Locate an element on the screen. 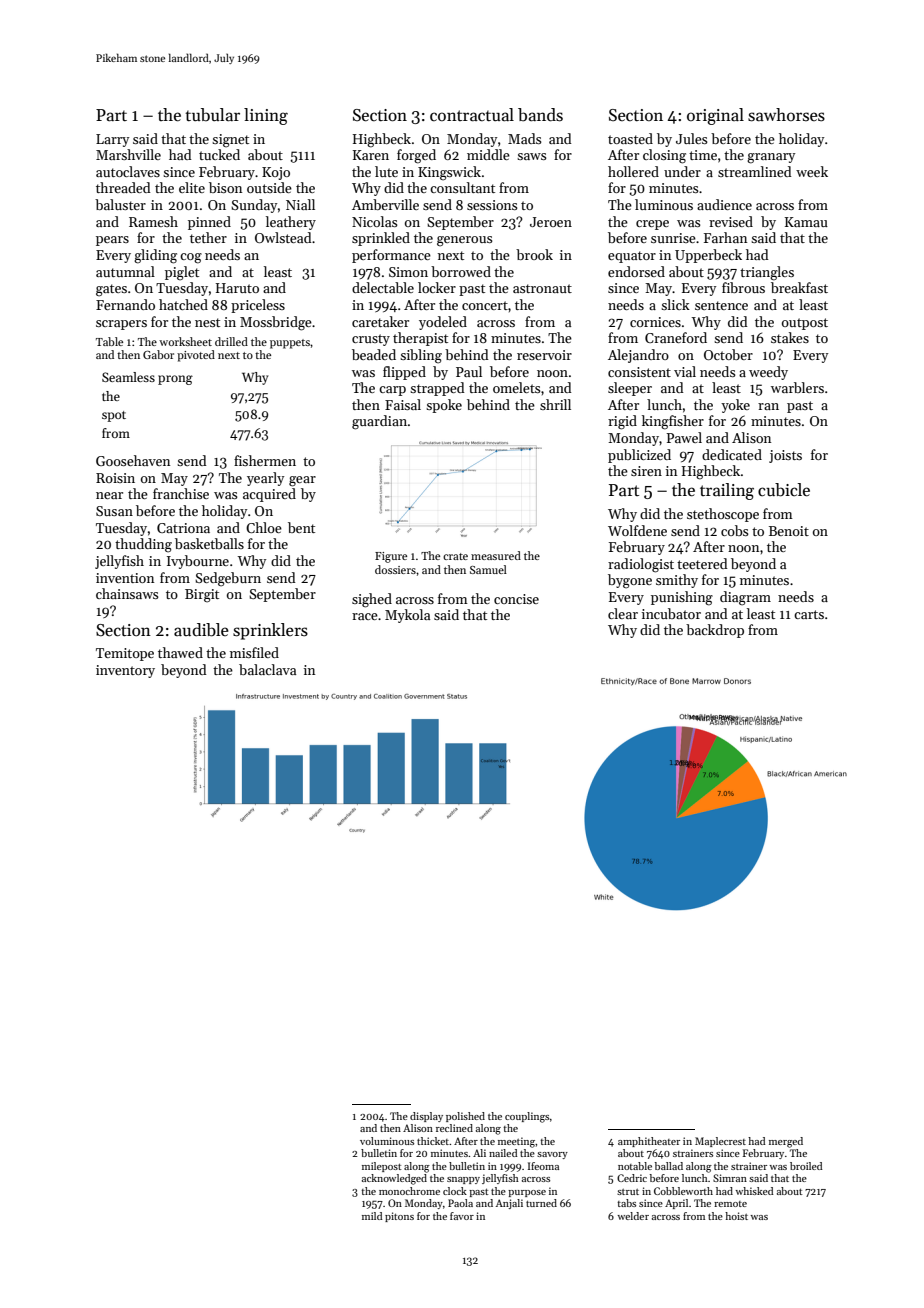 The width and height of the screenshot is (924, 1308). inventory is located at coordinates (125, 671).
